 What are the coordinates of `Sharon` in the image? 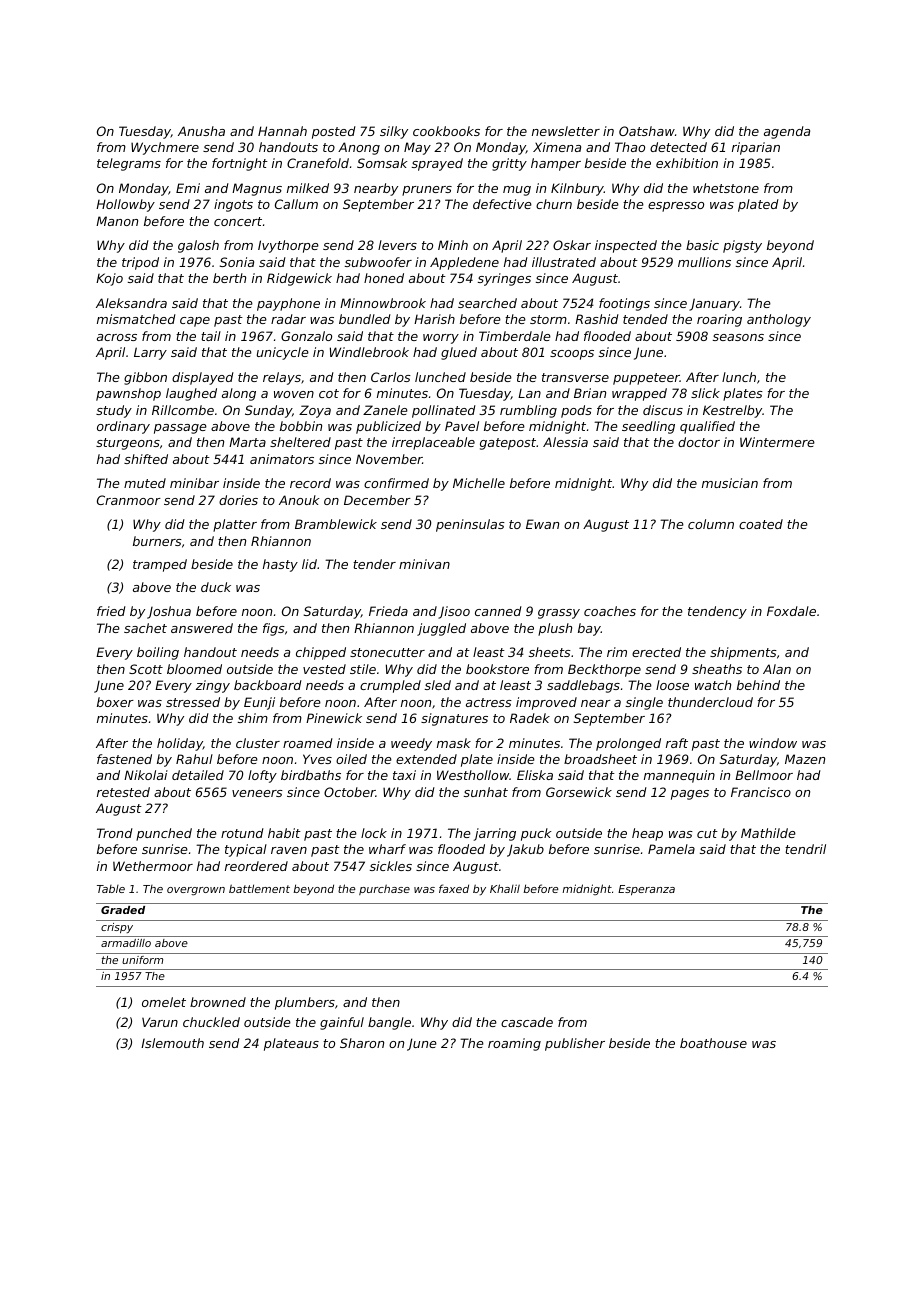 It's located at (362, 1043).
